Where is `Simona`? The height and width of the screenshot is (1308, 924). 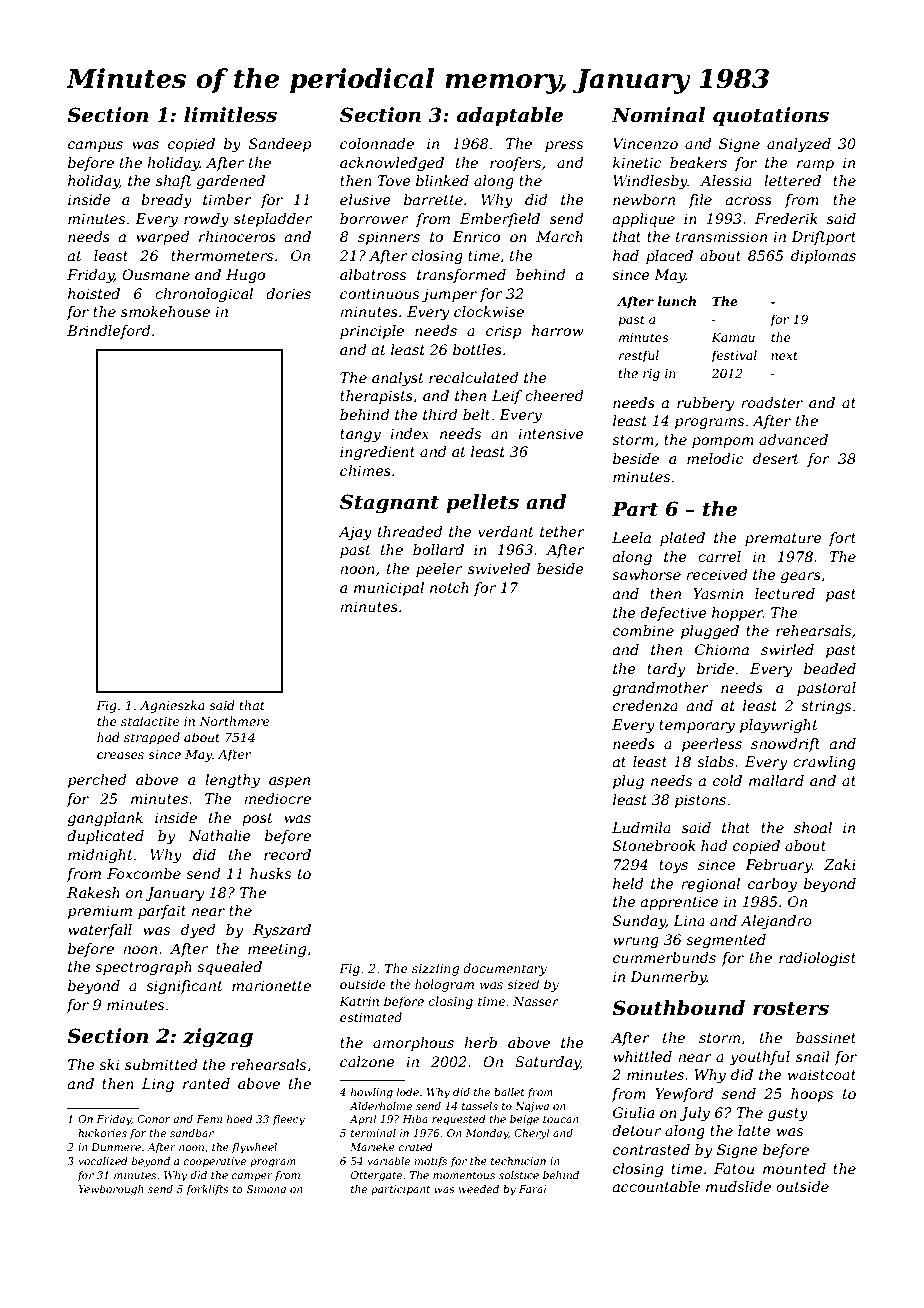 Simona is located at coordinates (266, 1189).
